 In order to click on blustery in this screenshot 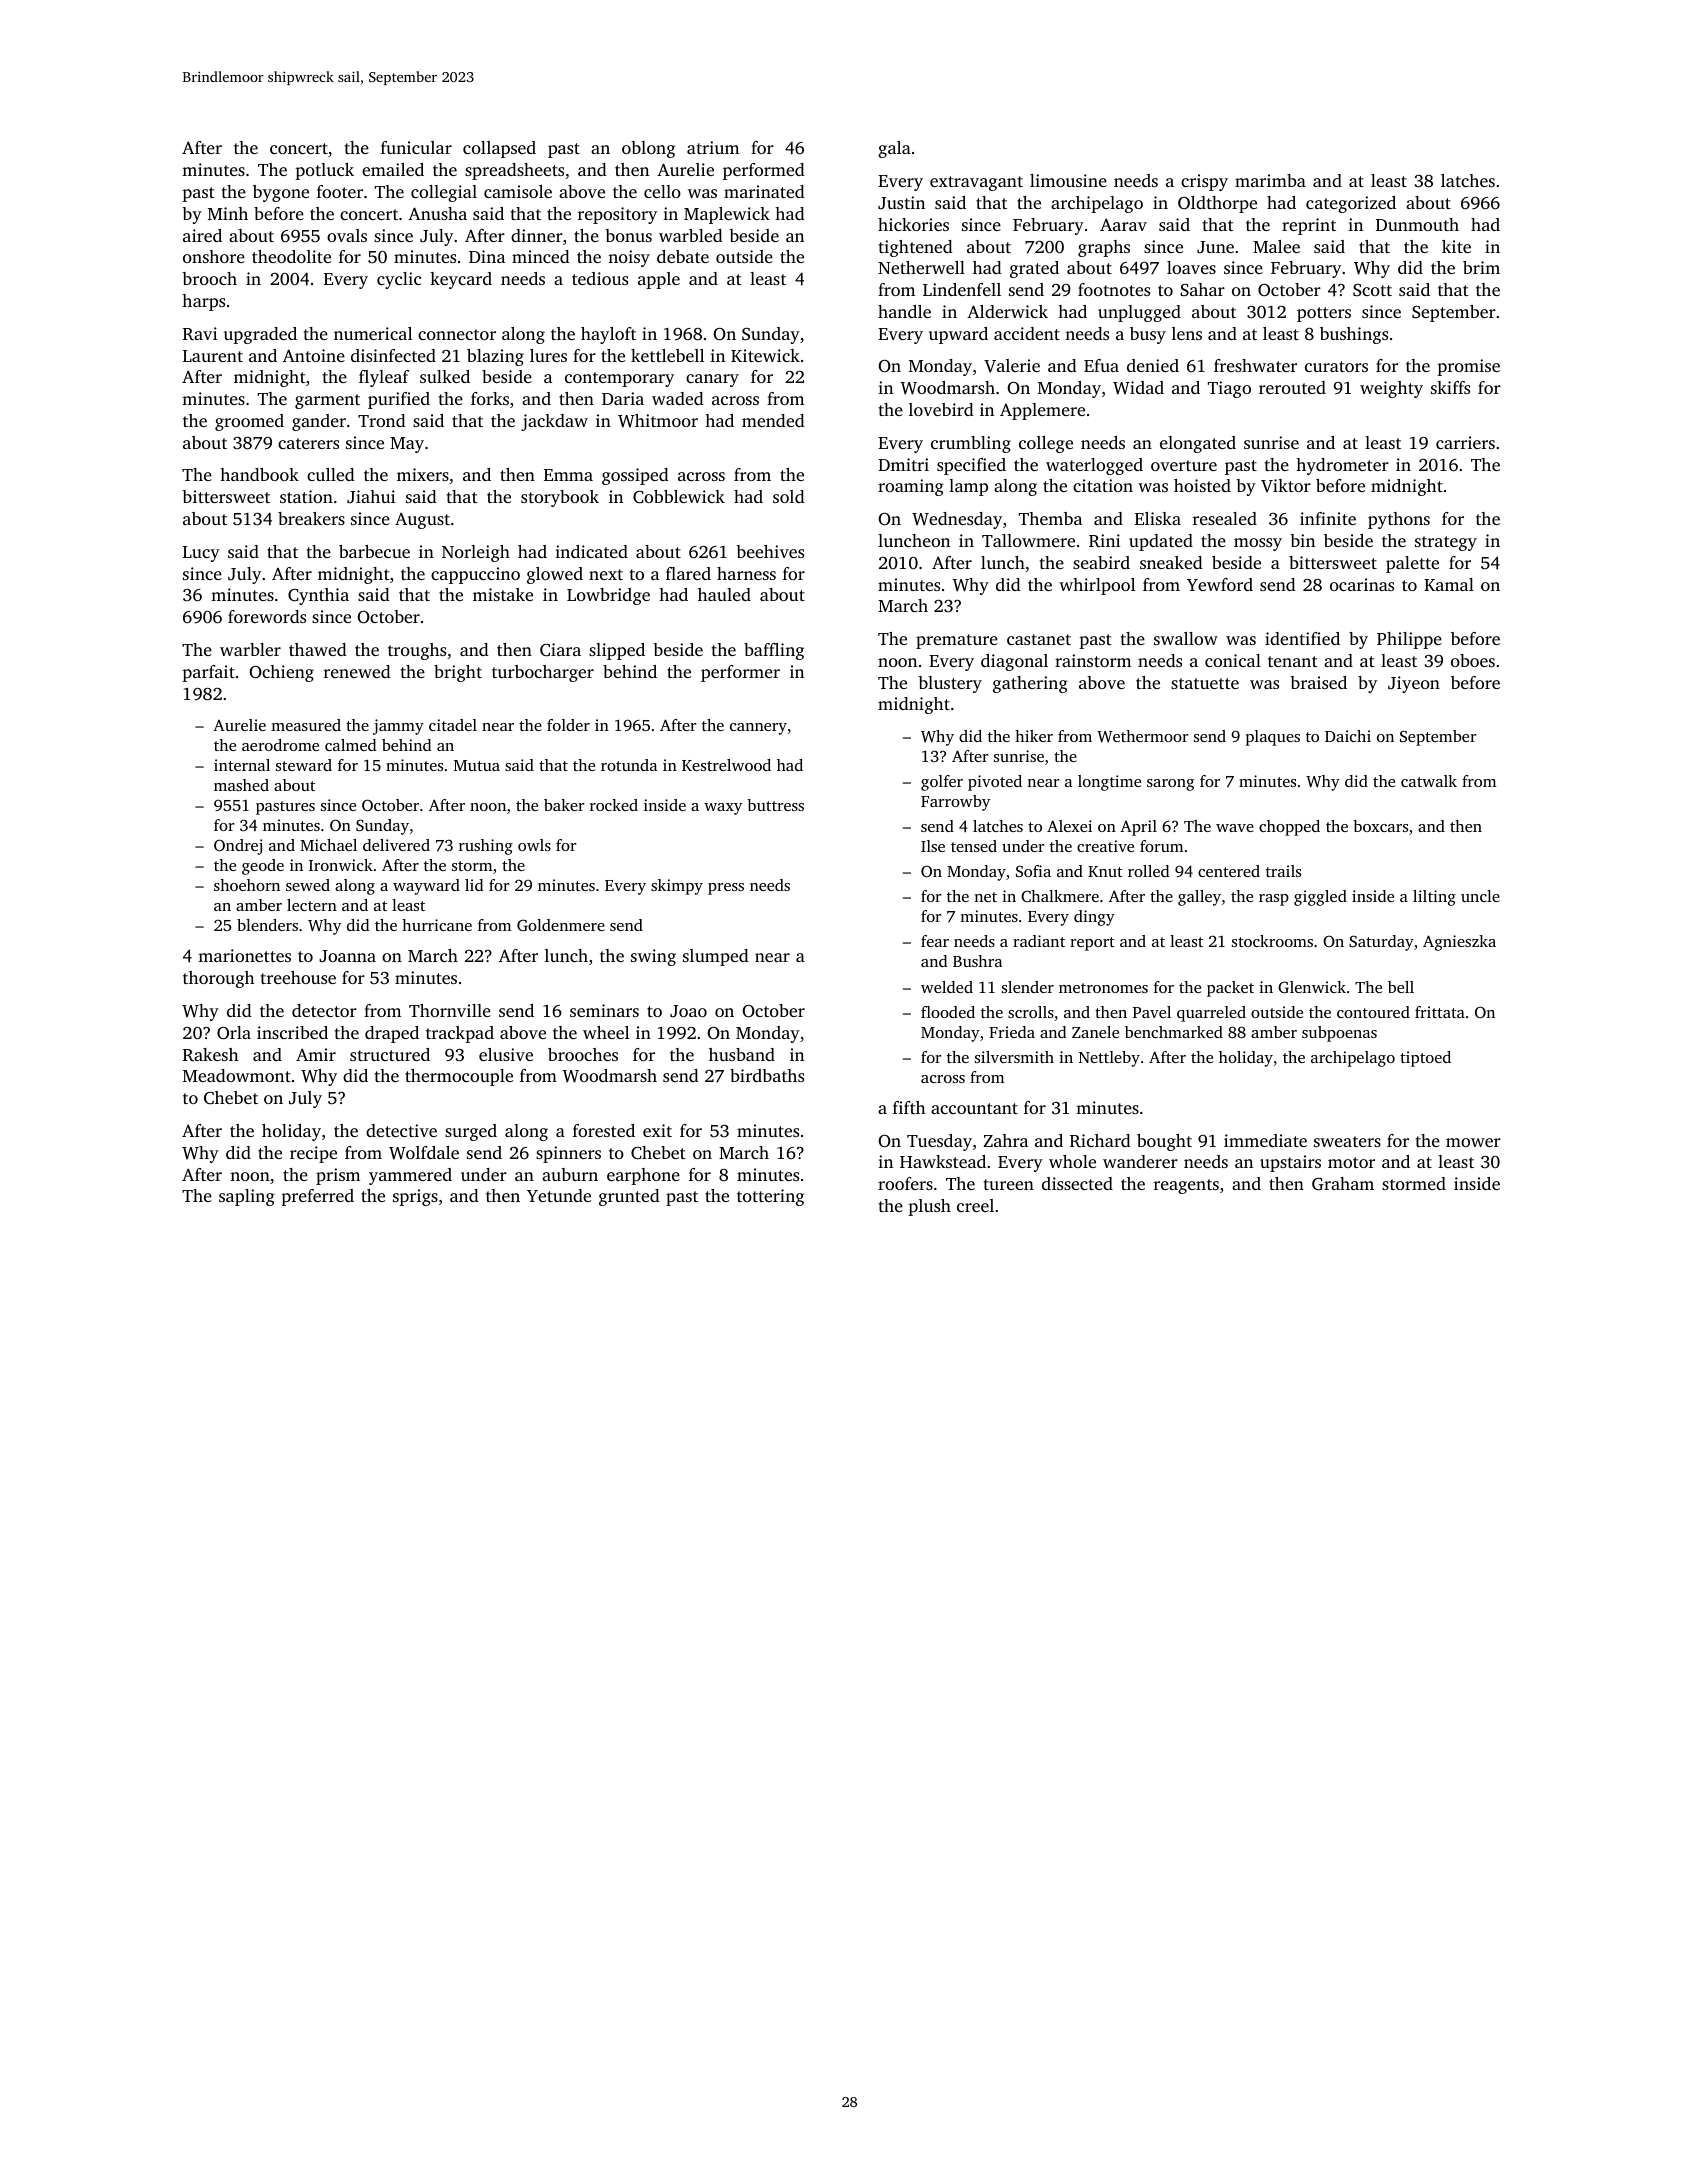, I will do `click(950, 684)`.
